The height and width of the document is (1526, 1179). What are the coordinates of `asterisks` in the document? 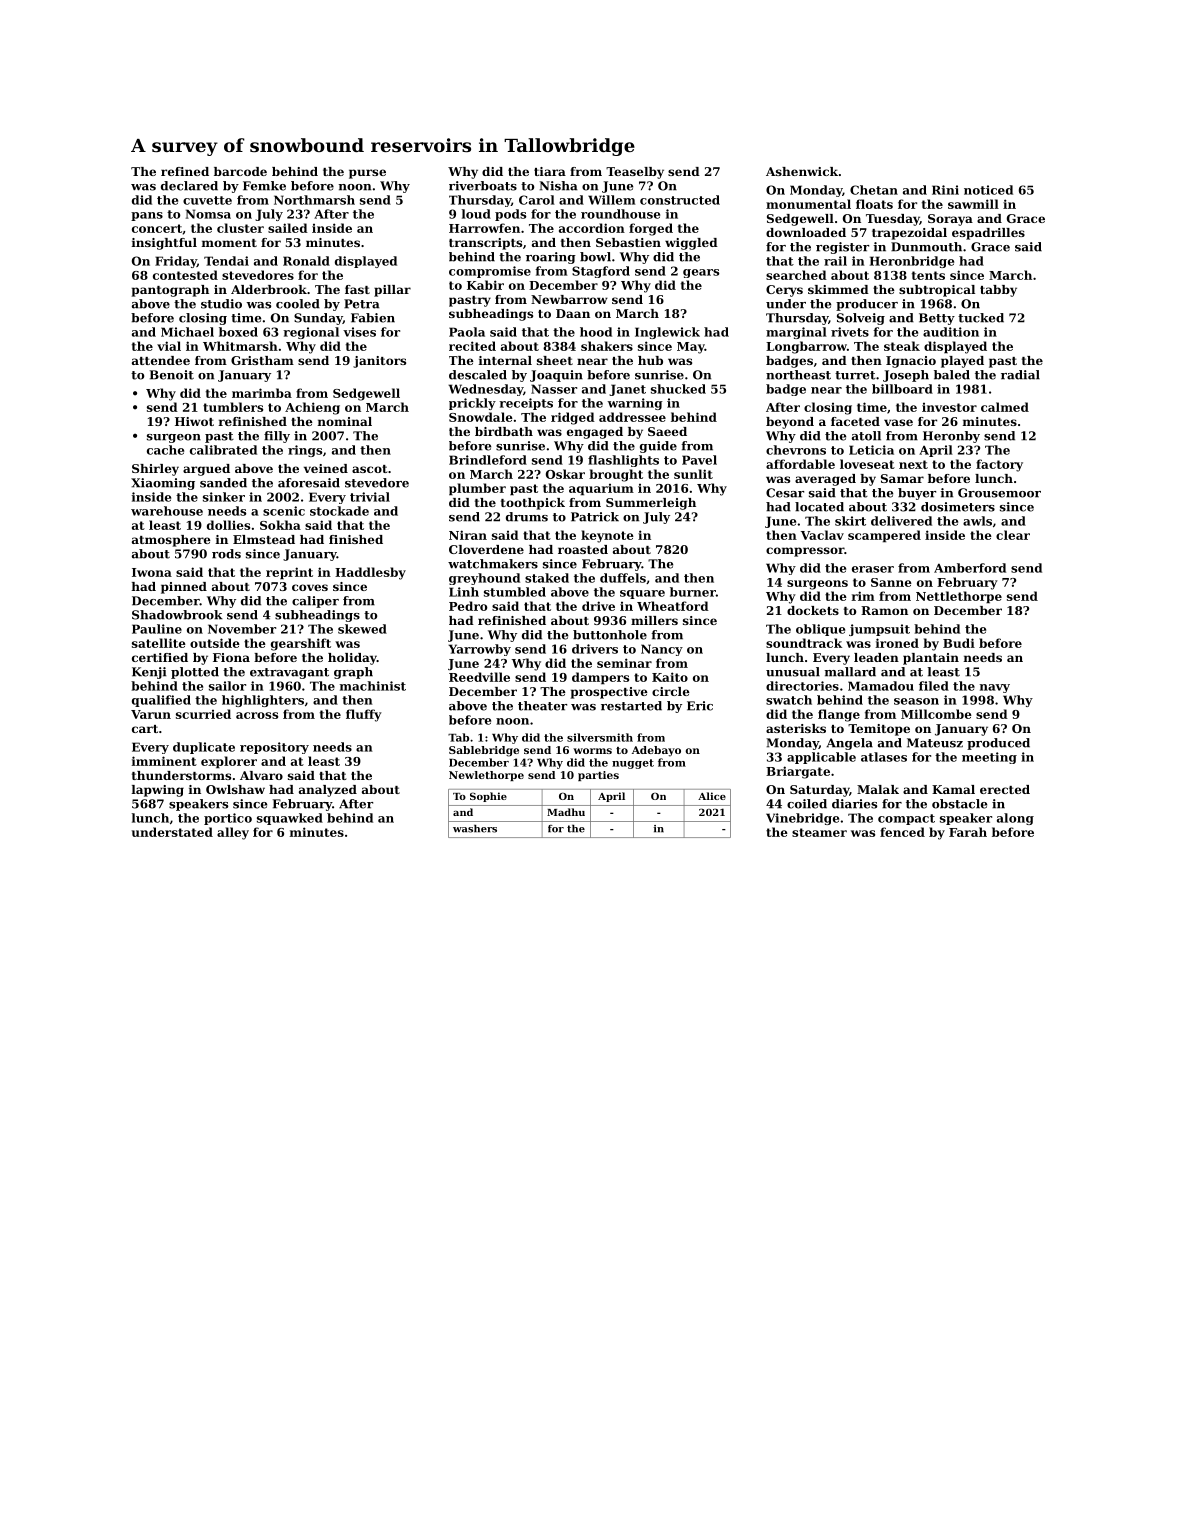 It's located at (796, 728).
